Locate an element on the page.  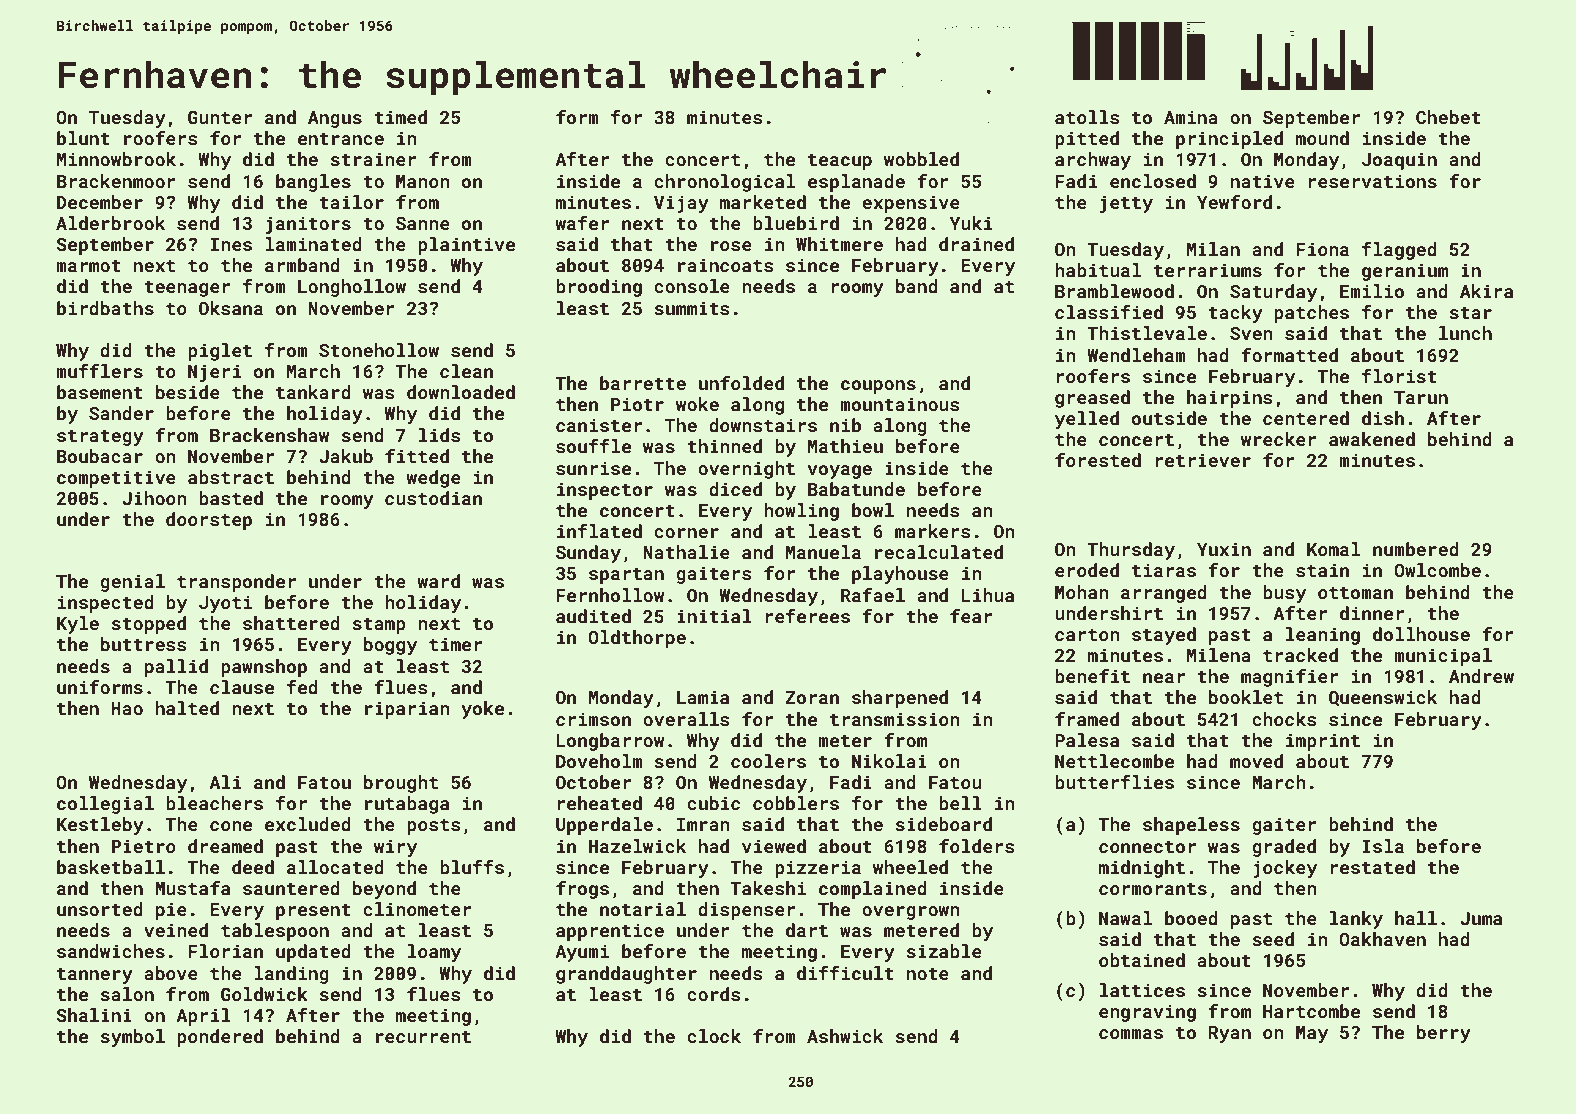
tablespoon is located at coordinates (275, 932).
